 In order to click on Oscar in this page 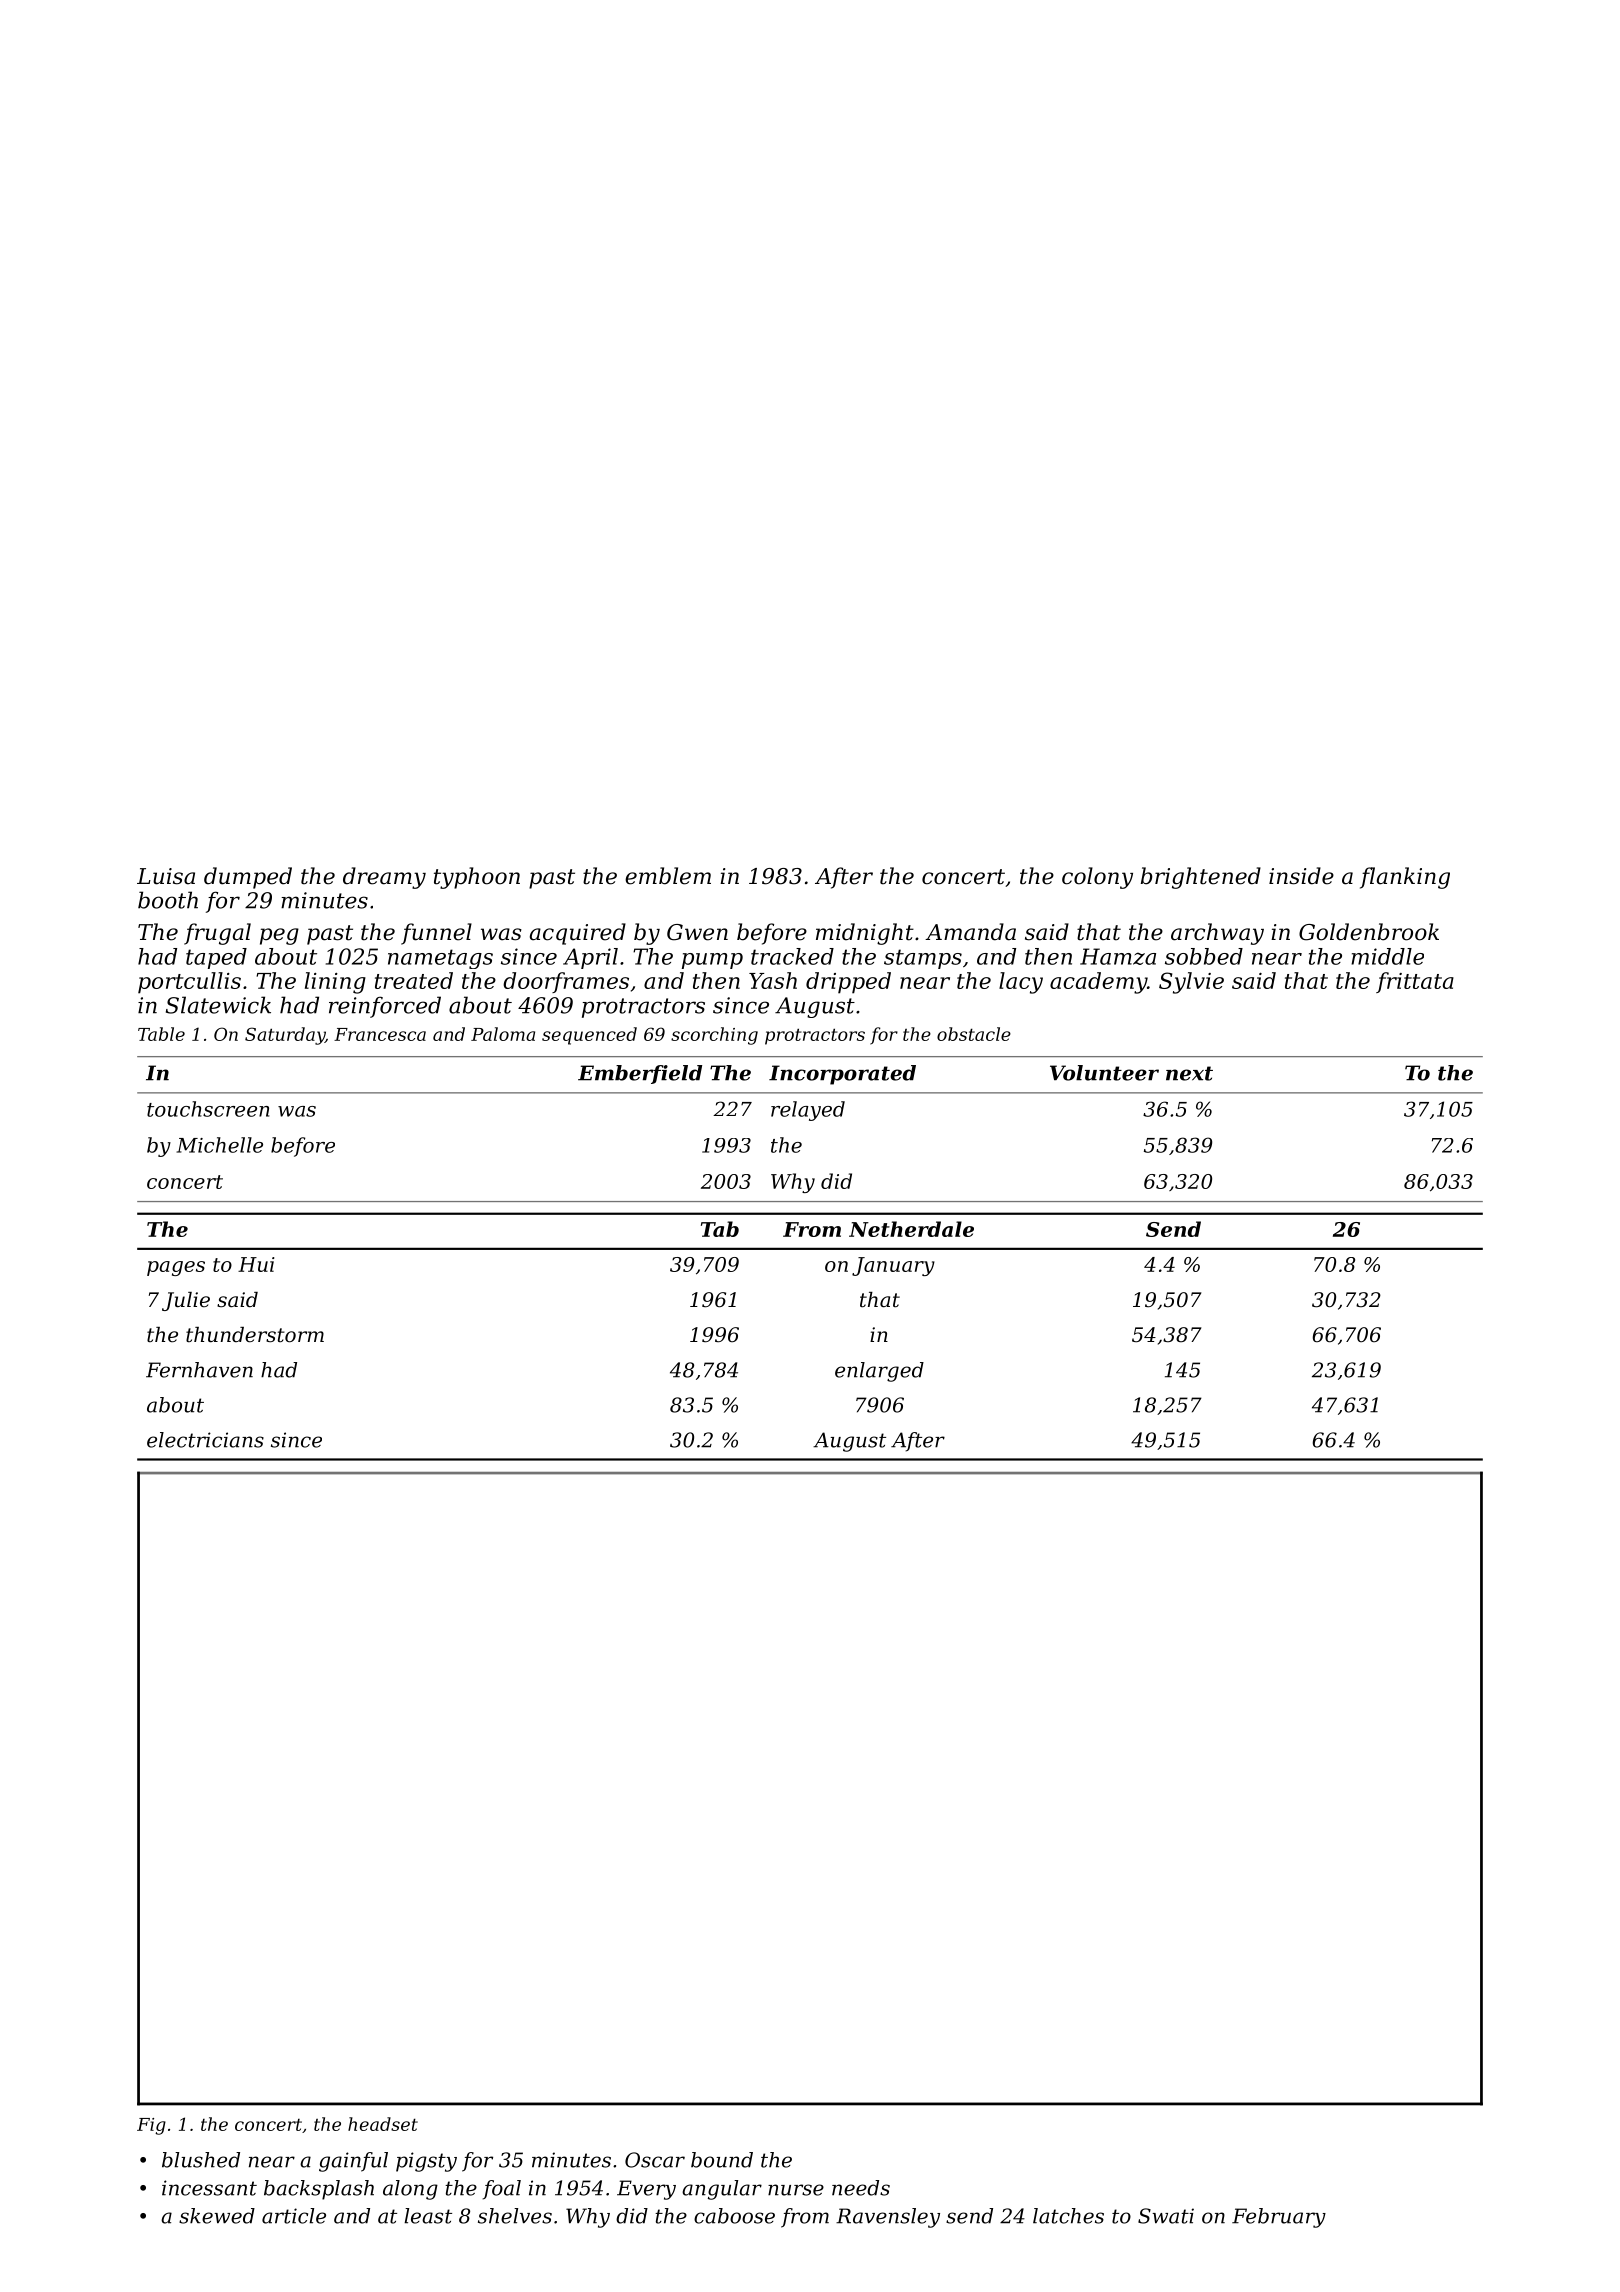, I will do `click(655, 2160)`.
